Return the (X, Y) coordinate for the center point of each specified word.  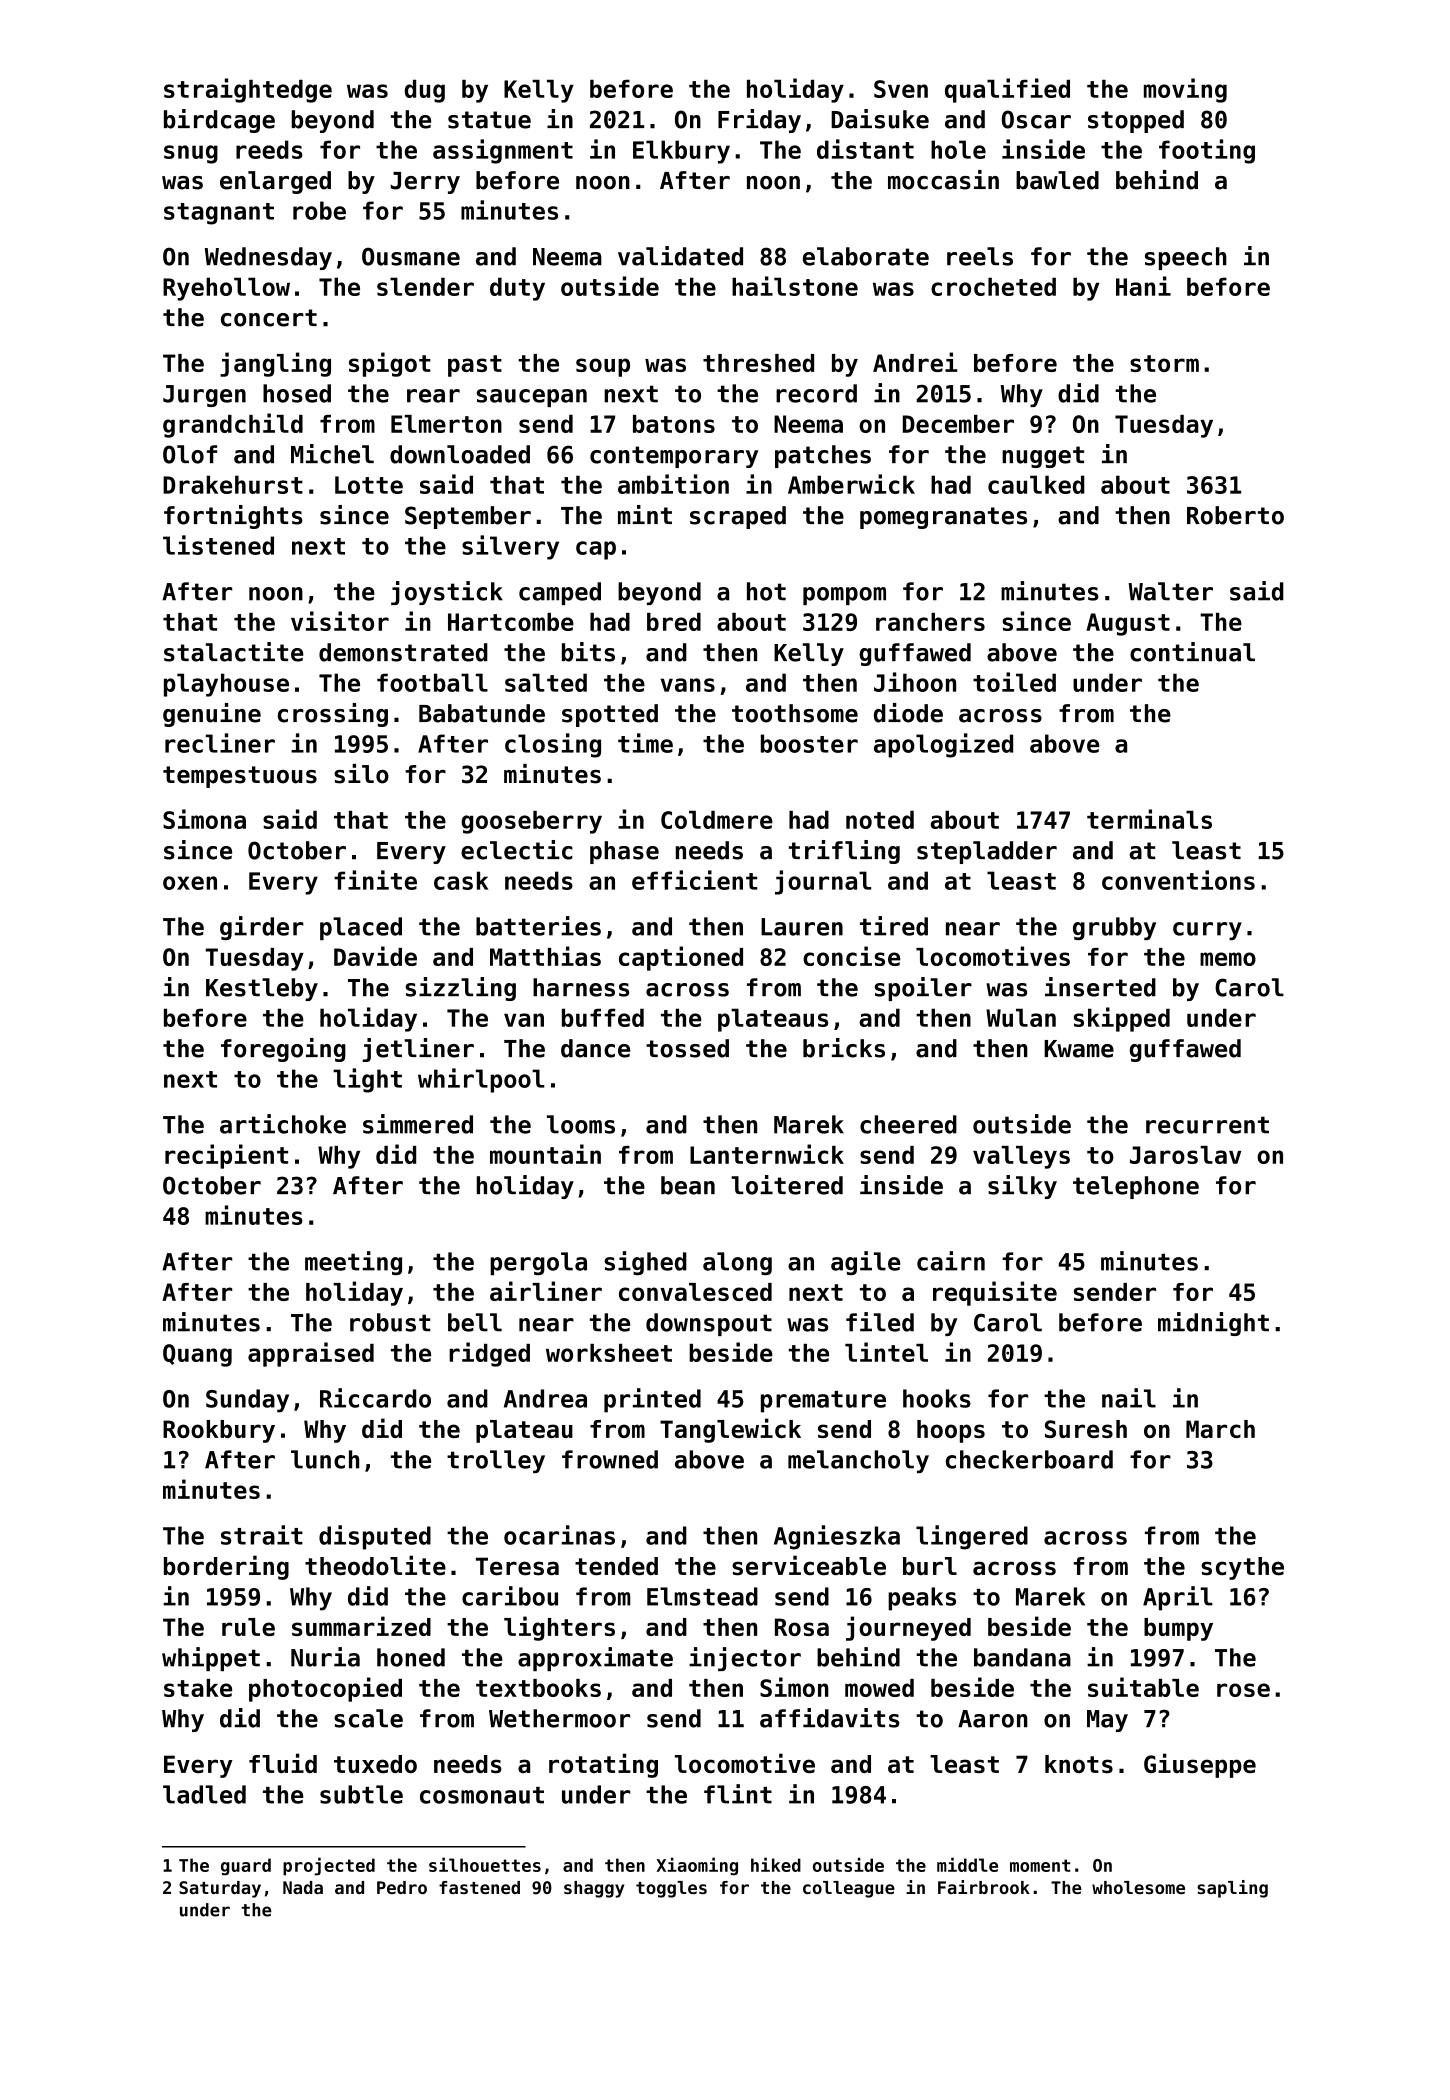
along (737, 1263)
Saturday (220, 1889)
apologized (943, 745)
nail (1129, 1398)
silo (361, 774)
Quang (197, 1355)
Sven (901, 89)
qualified (1007, 90)
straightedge (248, 90)
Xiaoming (697, 1866)
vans (687, 685)
